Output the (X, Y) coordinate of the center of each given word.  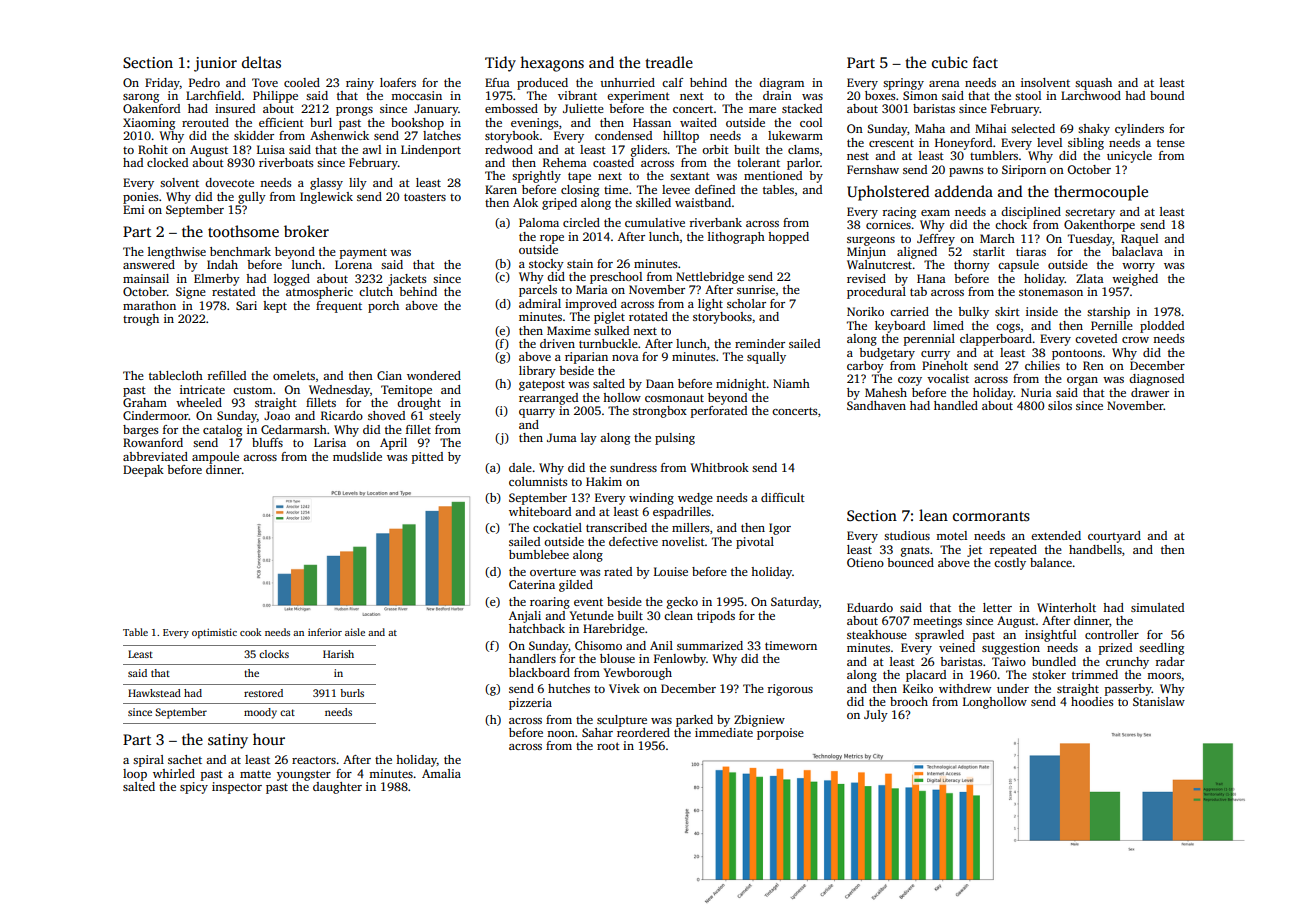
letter (997, 607)
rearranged (548, 399)
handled (956, 405)
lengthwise (177, 253)
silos (1060, 405)
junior (215, 64)
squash (1093, 84)
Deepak (143, 471)
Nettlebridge (710, 278)
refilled (227, 375)
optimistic (214, 633)
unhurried (627, 82)
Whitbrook (719, 467)
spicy (194, 788)
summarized (710, 645)
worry (1138, 267)
